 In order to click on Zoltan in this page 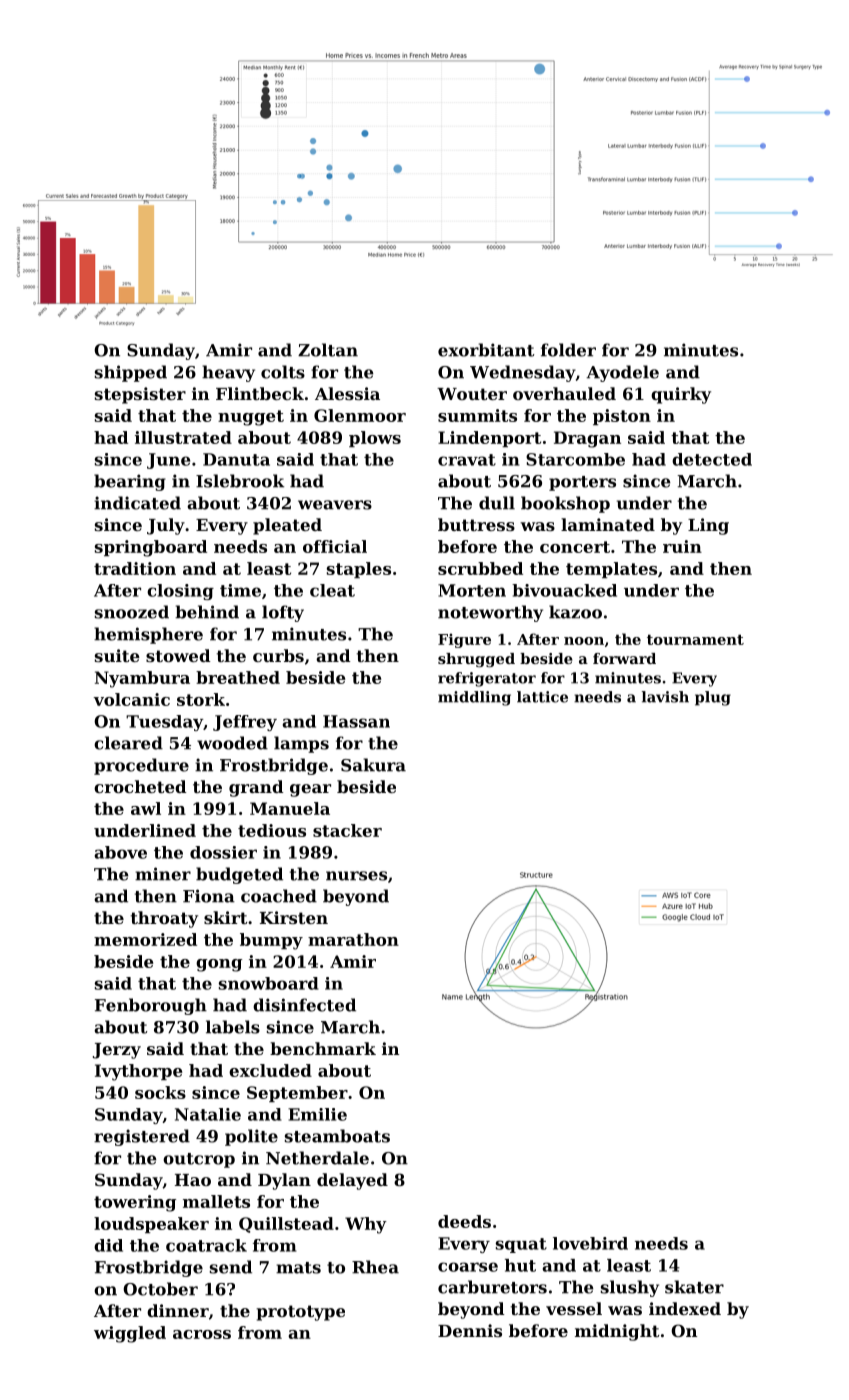, I will do `click(328, 350)`.
